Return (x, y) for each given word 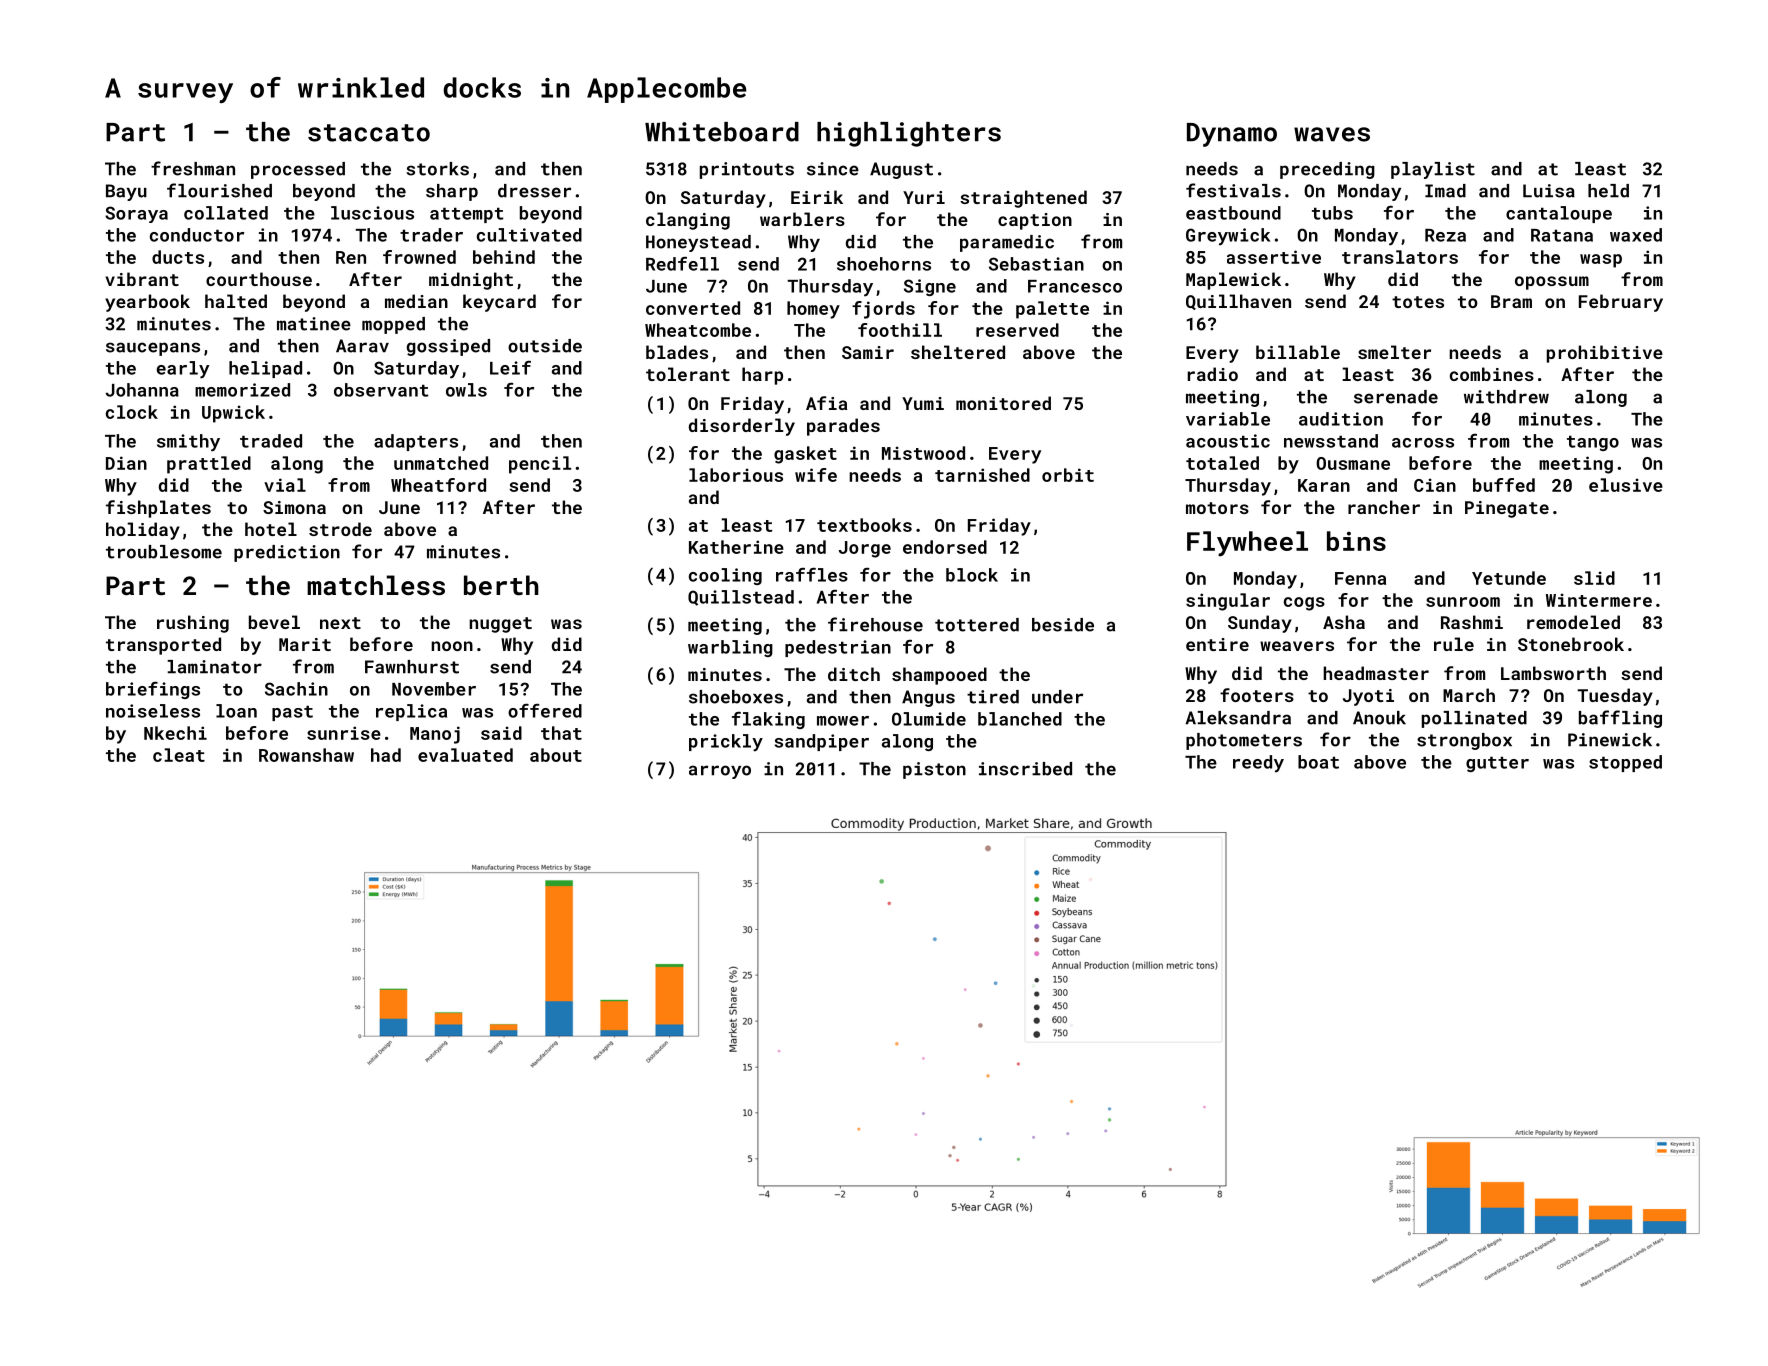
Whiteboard (722, 132)
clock (132, 412)
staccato (369, 133)
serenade (1396, 397)
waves (1332, 134)
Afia (826, 403)
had (386, 755)
